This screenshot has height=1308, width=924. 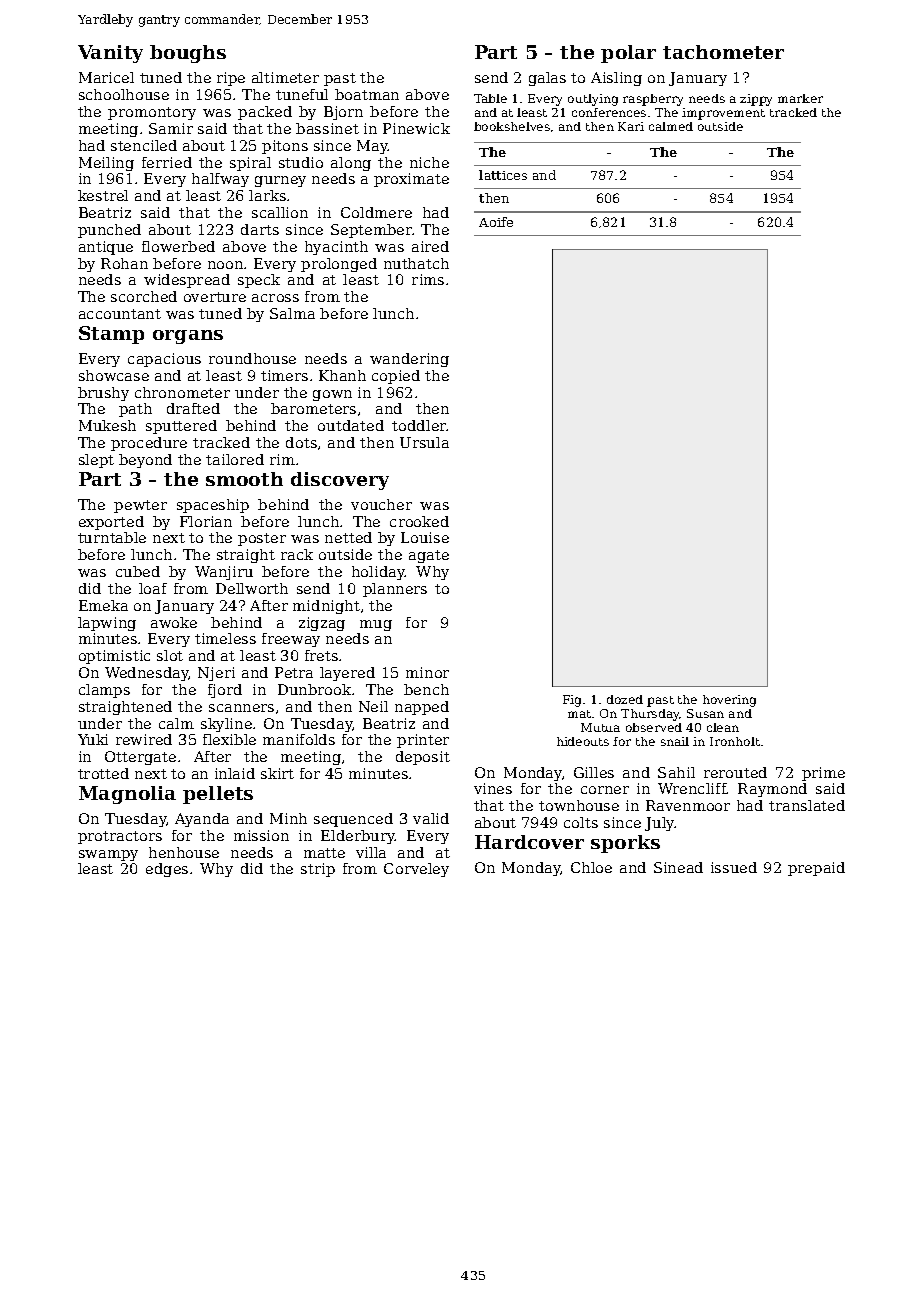 I want to click on hovering, so click(x=729, y=701).
